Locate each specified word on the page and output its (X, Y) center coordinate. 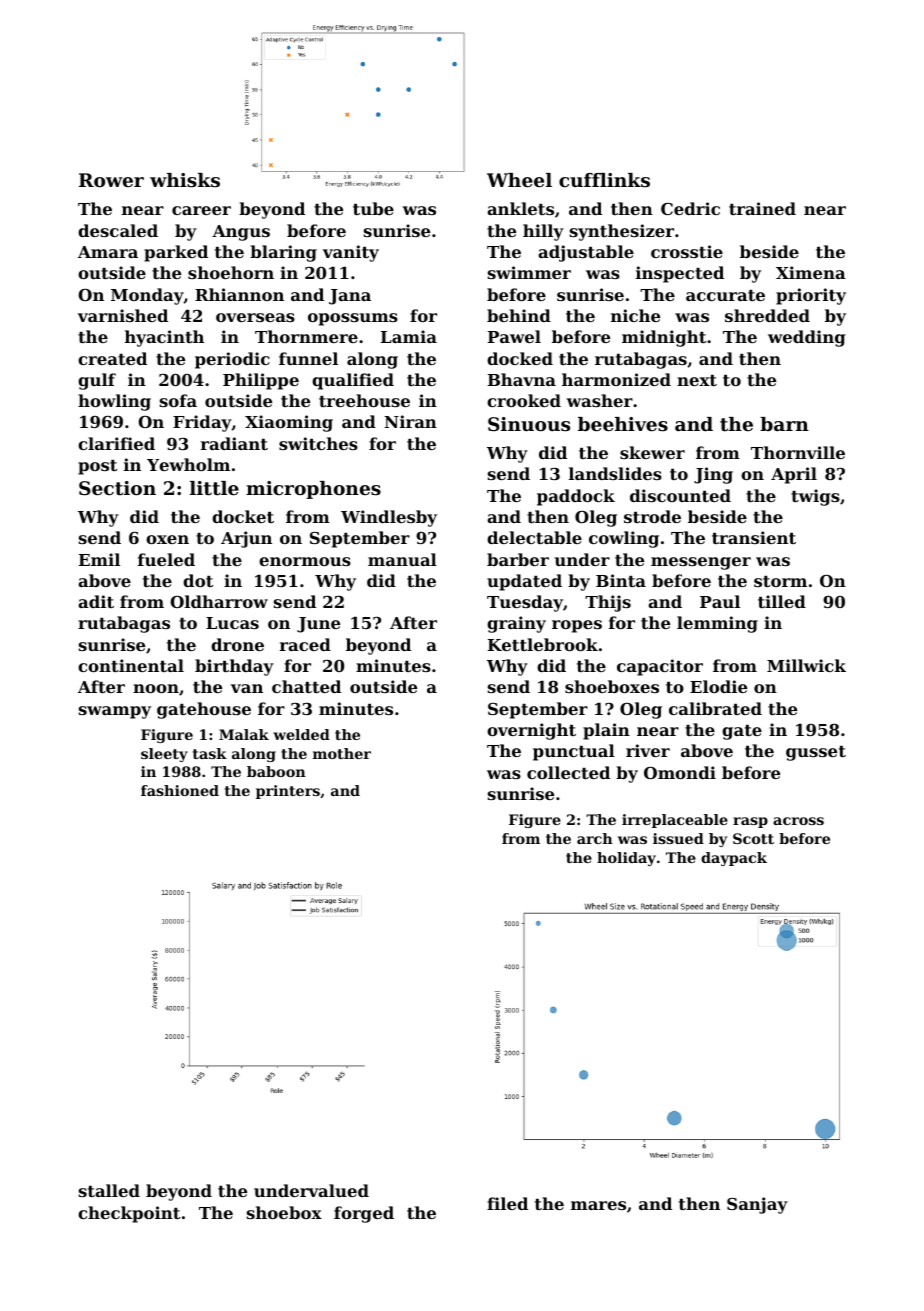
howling (114, 402)
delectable (534, 537)
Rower (111, 180)
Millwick (806, 665)
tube (373, 208)
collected (568, 772)
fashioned (180, 790)
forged (364, 1214)
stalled (109, 1190)
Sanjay (757, 1205)
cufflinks (604, 180)
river (648, 750)
